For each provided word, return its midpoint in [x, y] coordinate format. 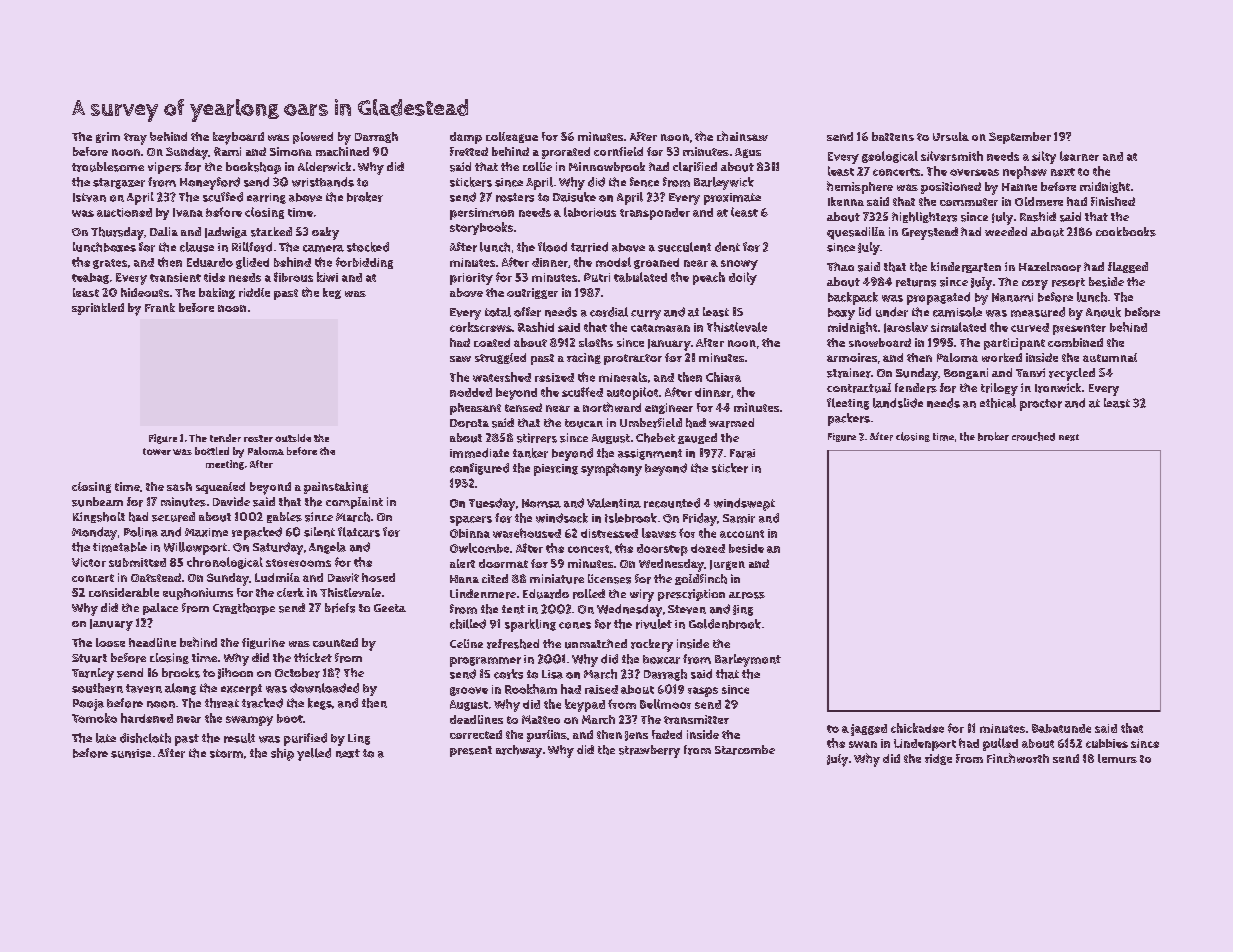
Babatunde [1061, 728]
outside [293, 438]
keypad [585, 705]
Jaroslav [906, 327]
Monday [94, 533]
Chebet [655, 438]
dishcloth [145, 738]
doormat [503, 563]
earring [266, 198]
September [1020, 138]
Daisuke [574, 197]
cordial [609, 312]
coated [492, 342]
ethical [998, 403]
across [747, 595]
